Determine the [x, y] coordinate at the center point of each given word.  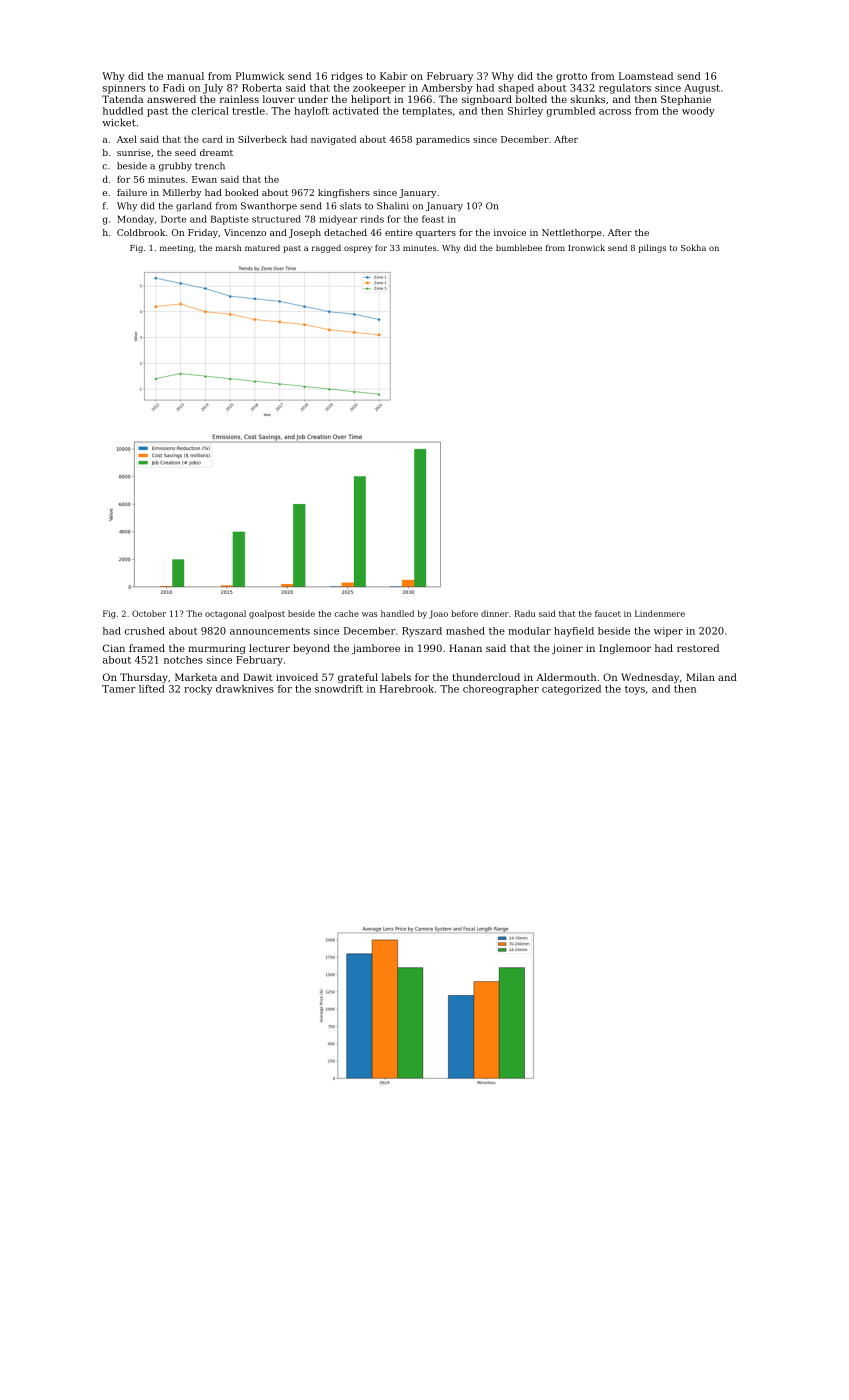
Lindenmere [660, 613]
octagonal [225, 614]
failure [132, 192]
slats [350, 206]
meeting [176, 249]
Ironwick [586, 247]
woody [698, 112]
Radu [525, 613]
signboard [487, 100]
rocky [198, 690]
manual [185, 76]
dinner [495, 613]
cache [346, 613]
